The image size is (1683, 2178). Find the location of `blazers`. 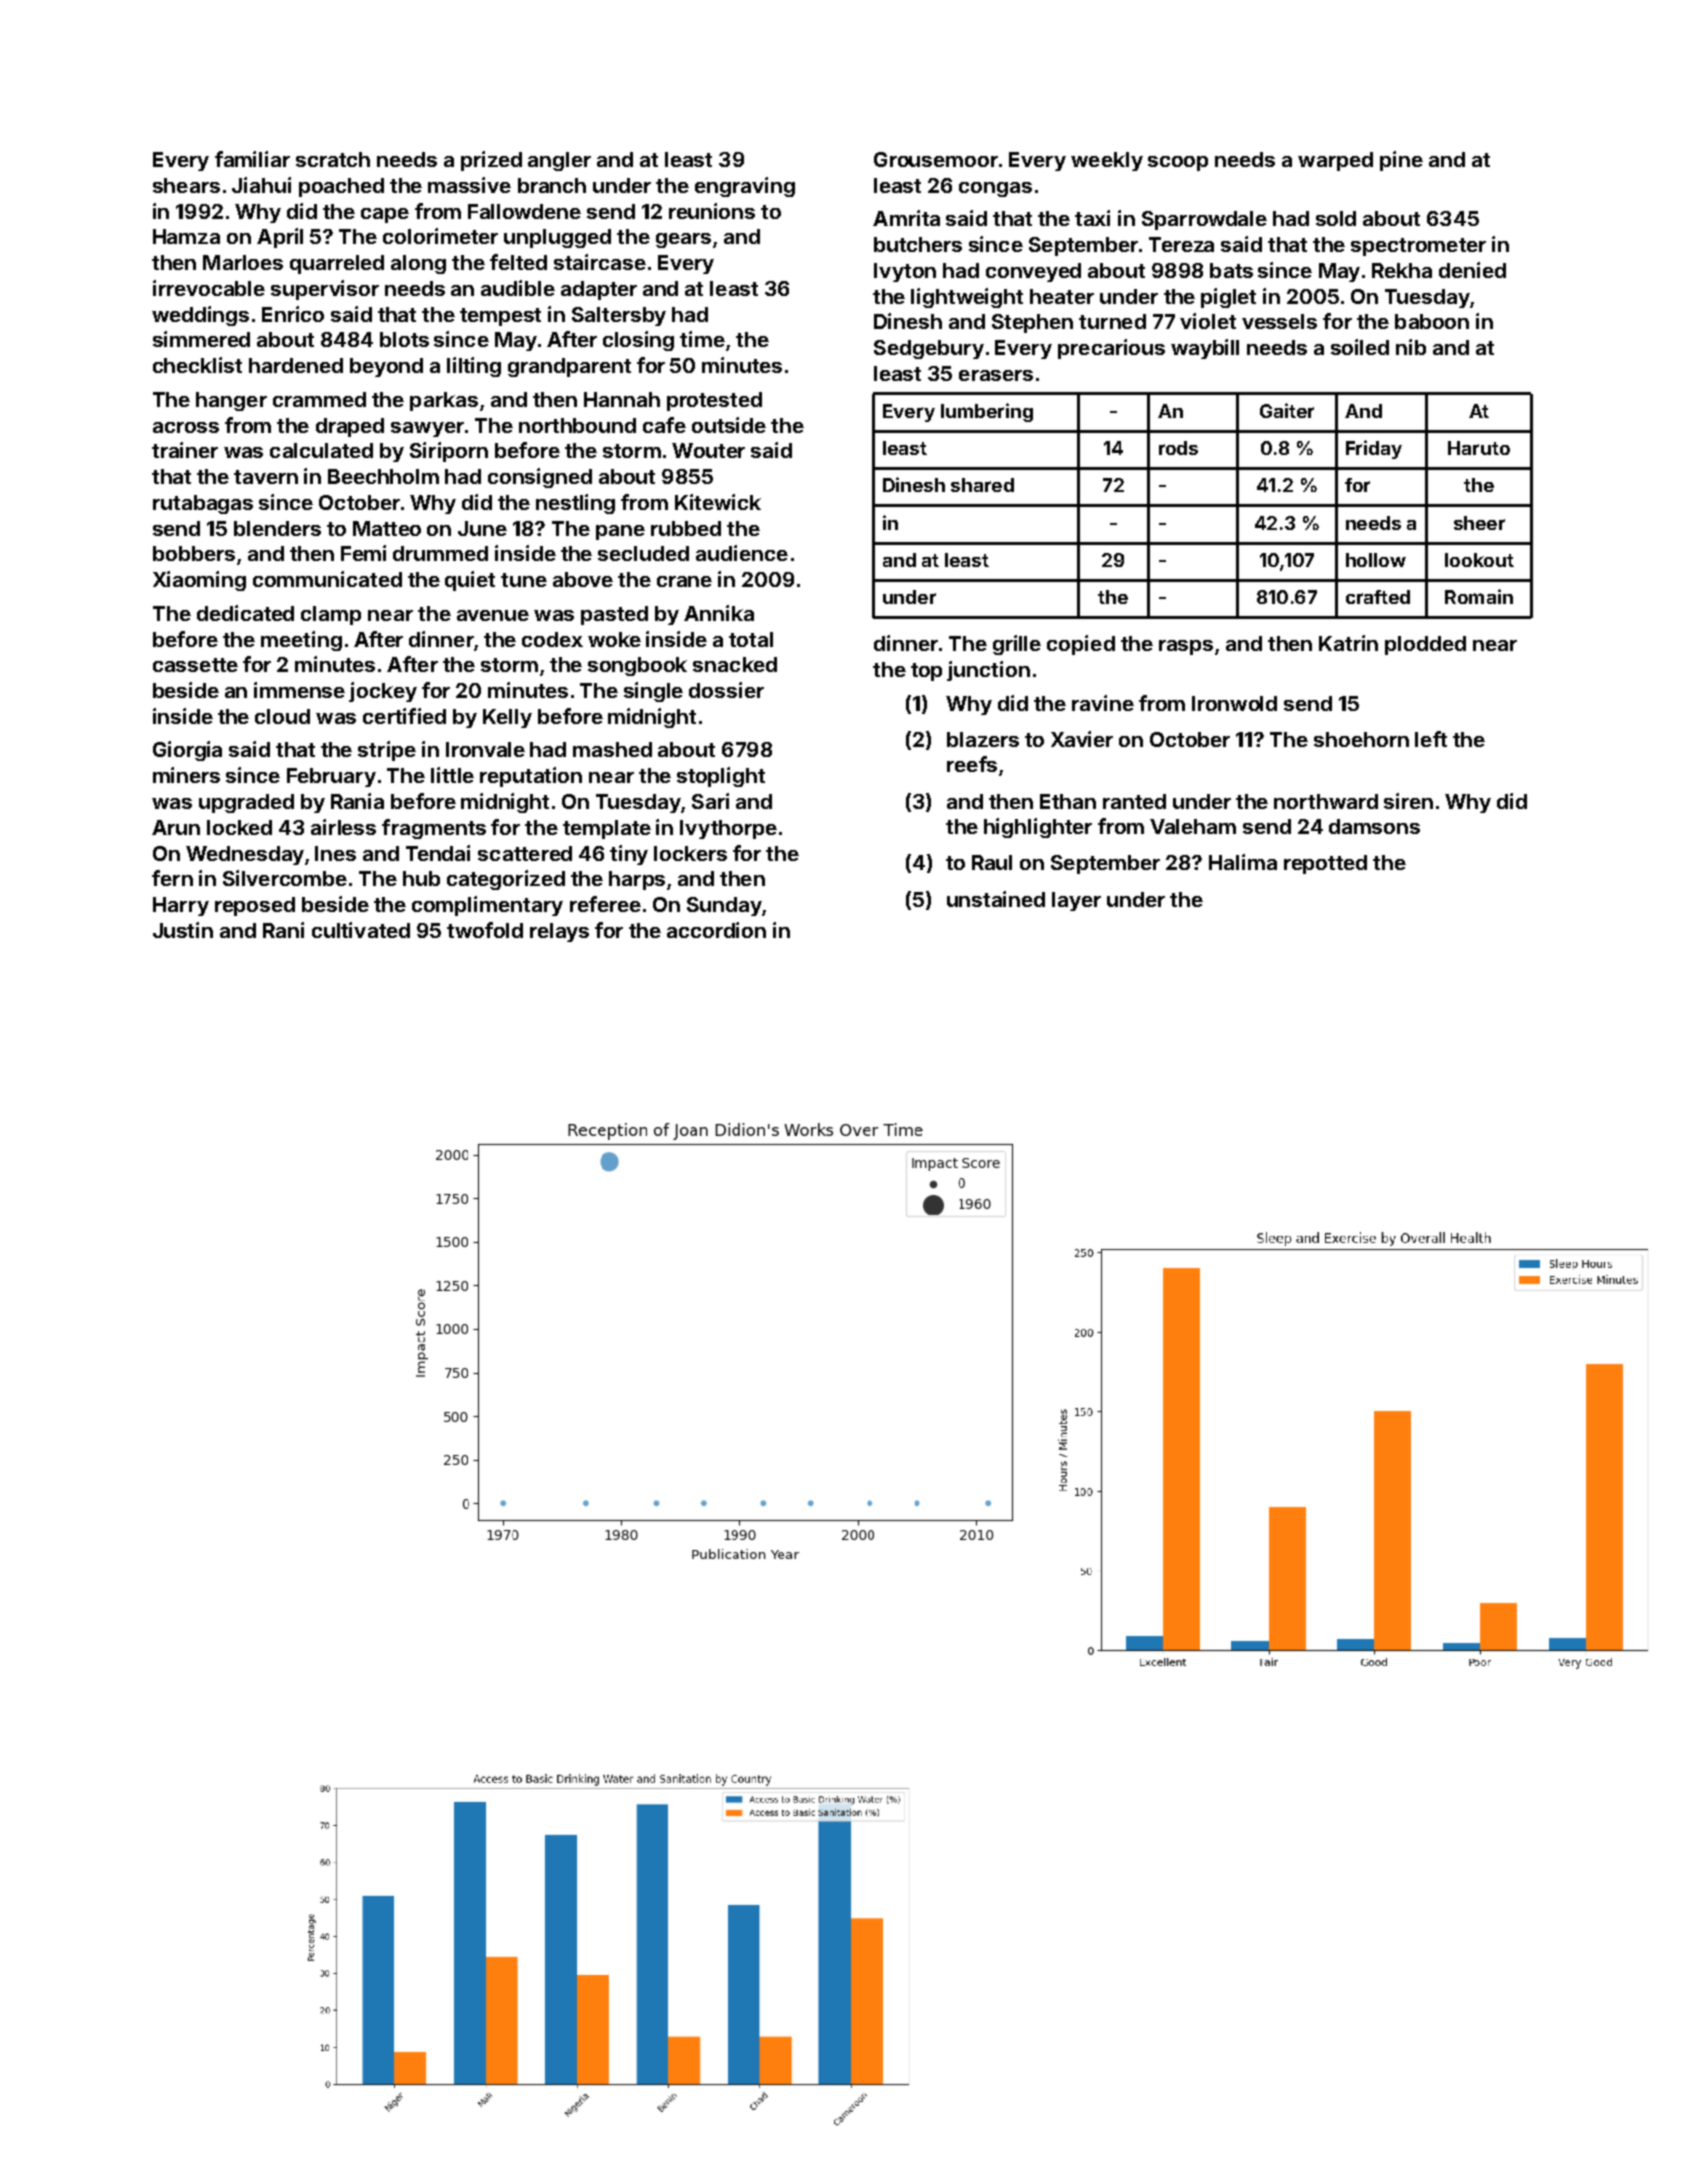

blazers is located at coordinates (983, 739).
